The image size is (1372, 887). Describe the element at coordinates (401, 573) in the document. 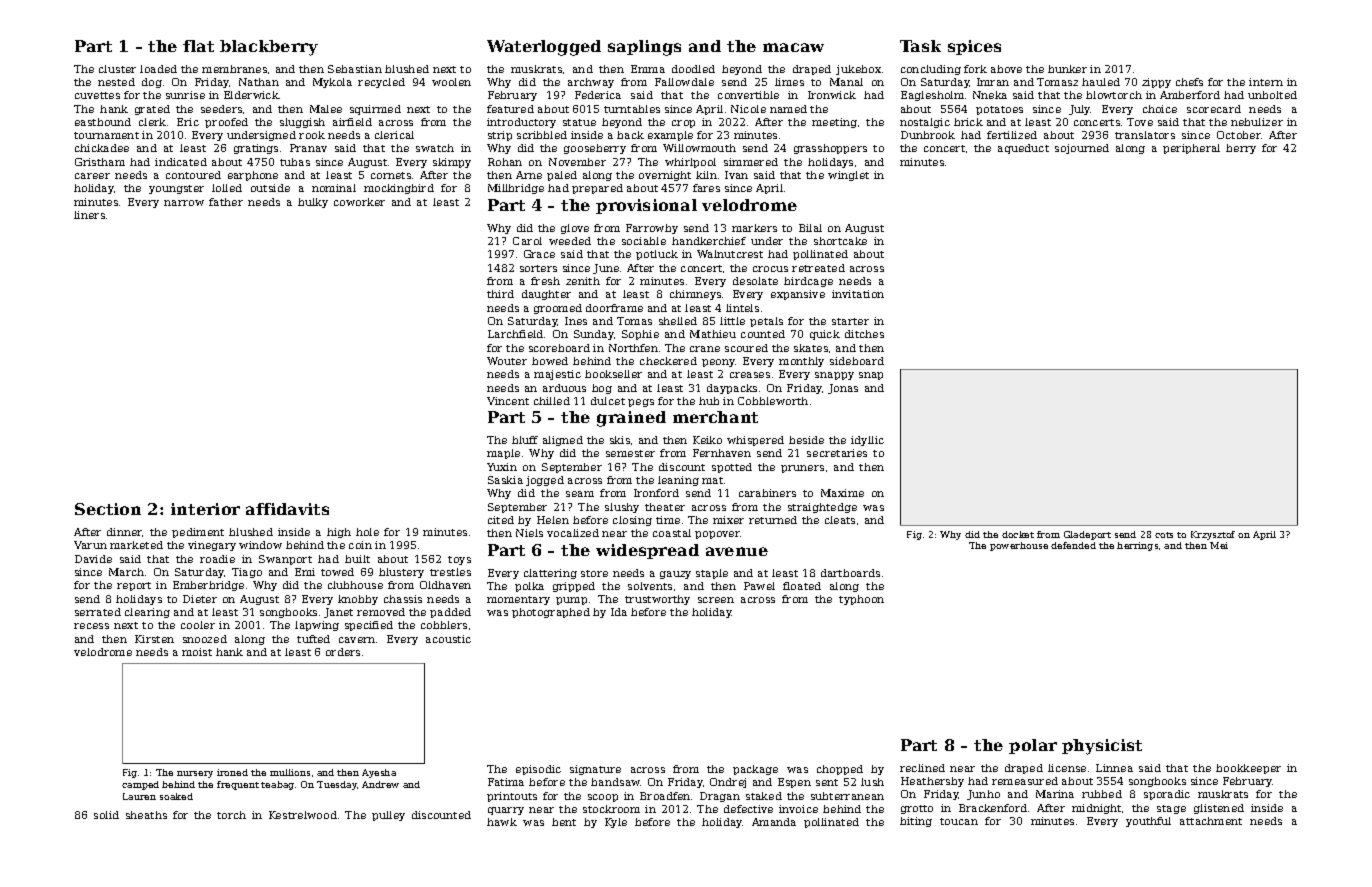

I see `blustery` at that location.
